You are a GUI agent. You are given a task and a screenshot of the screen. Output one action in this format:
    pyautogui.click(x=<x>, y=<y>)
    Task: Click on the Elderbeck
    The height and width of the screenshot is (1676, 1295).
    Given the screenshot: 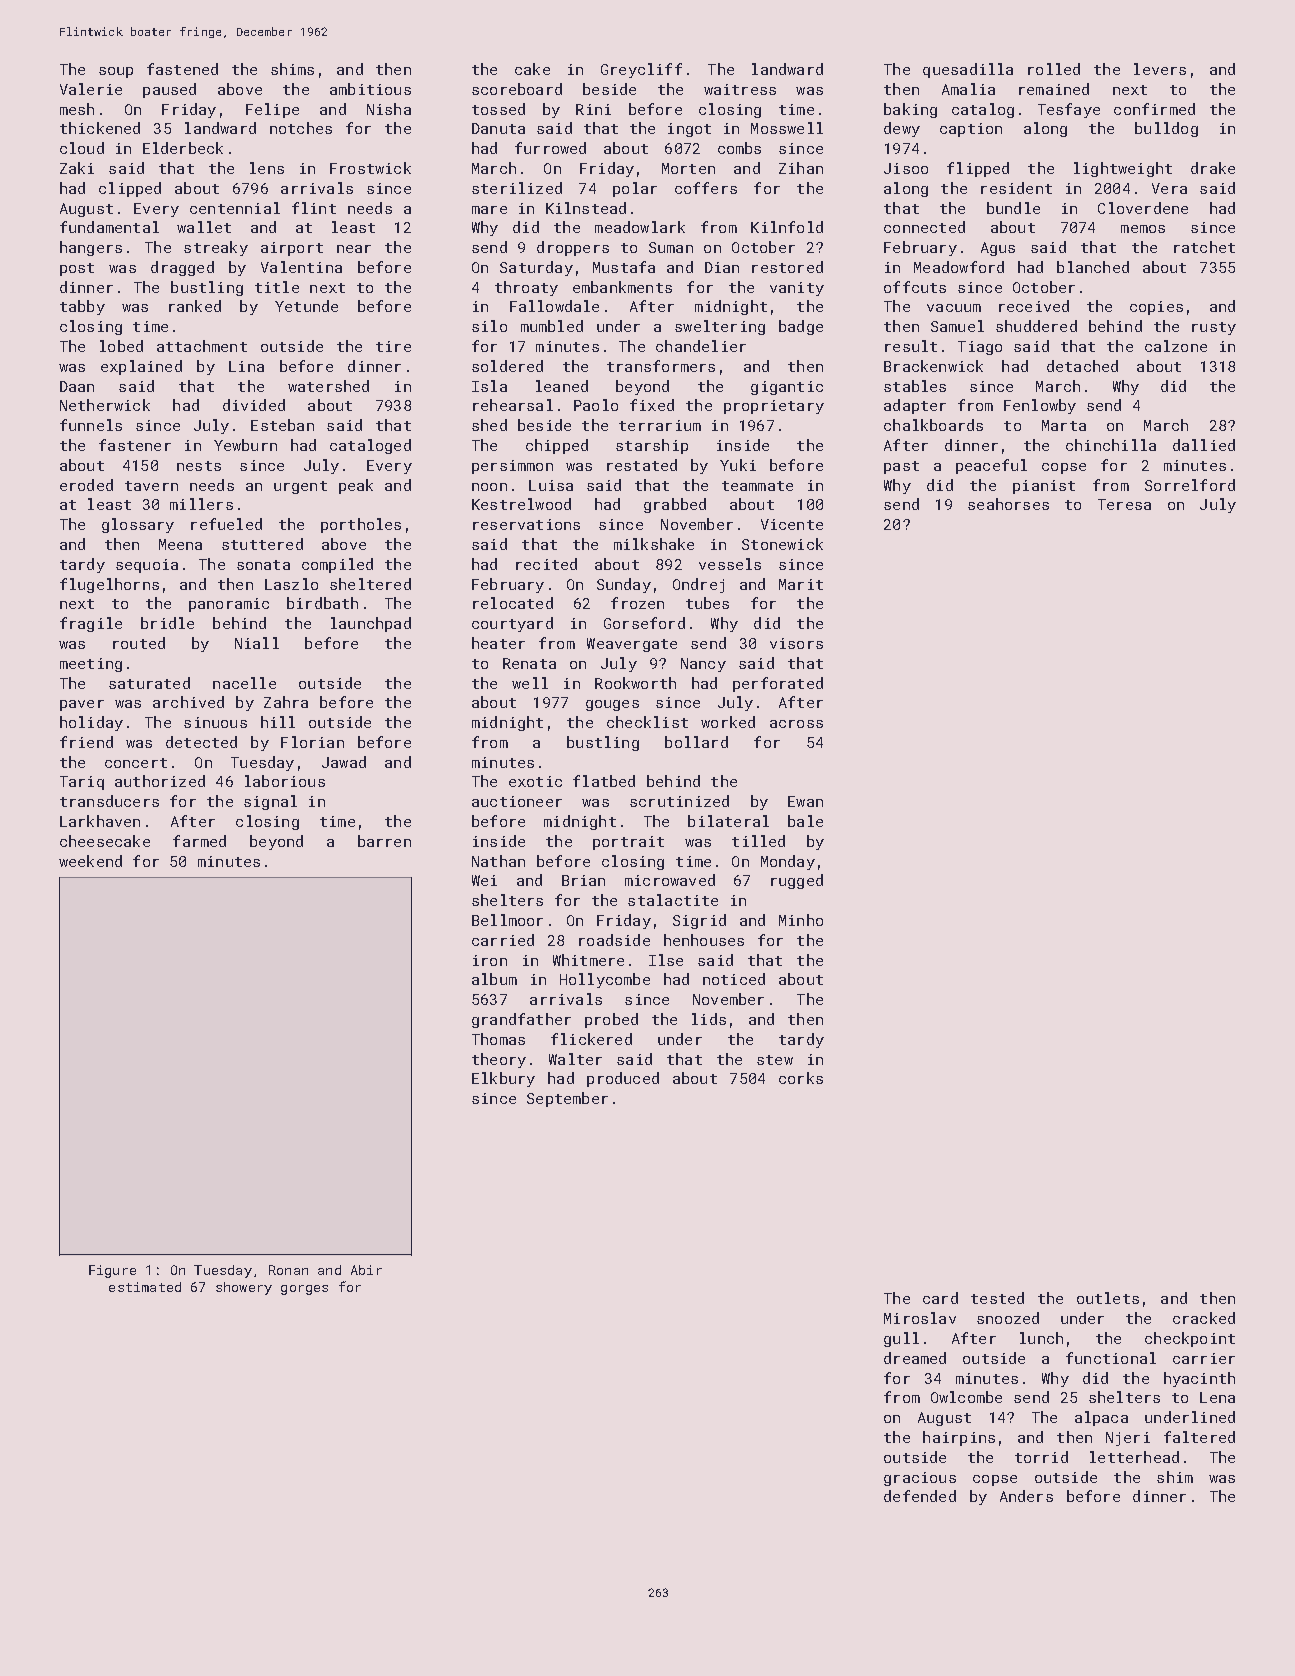 What is the action you would take?
    pyautogui.click(x=183, y=148)
